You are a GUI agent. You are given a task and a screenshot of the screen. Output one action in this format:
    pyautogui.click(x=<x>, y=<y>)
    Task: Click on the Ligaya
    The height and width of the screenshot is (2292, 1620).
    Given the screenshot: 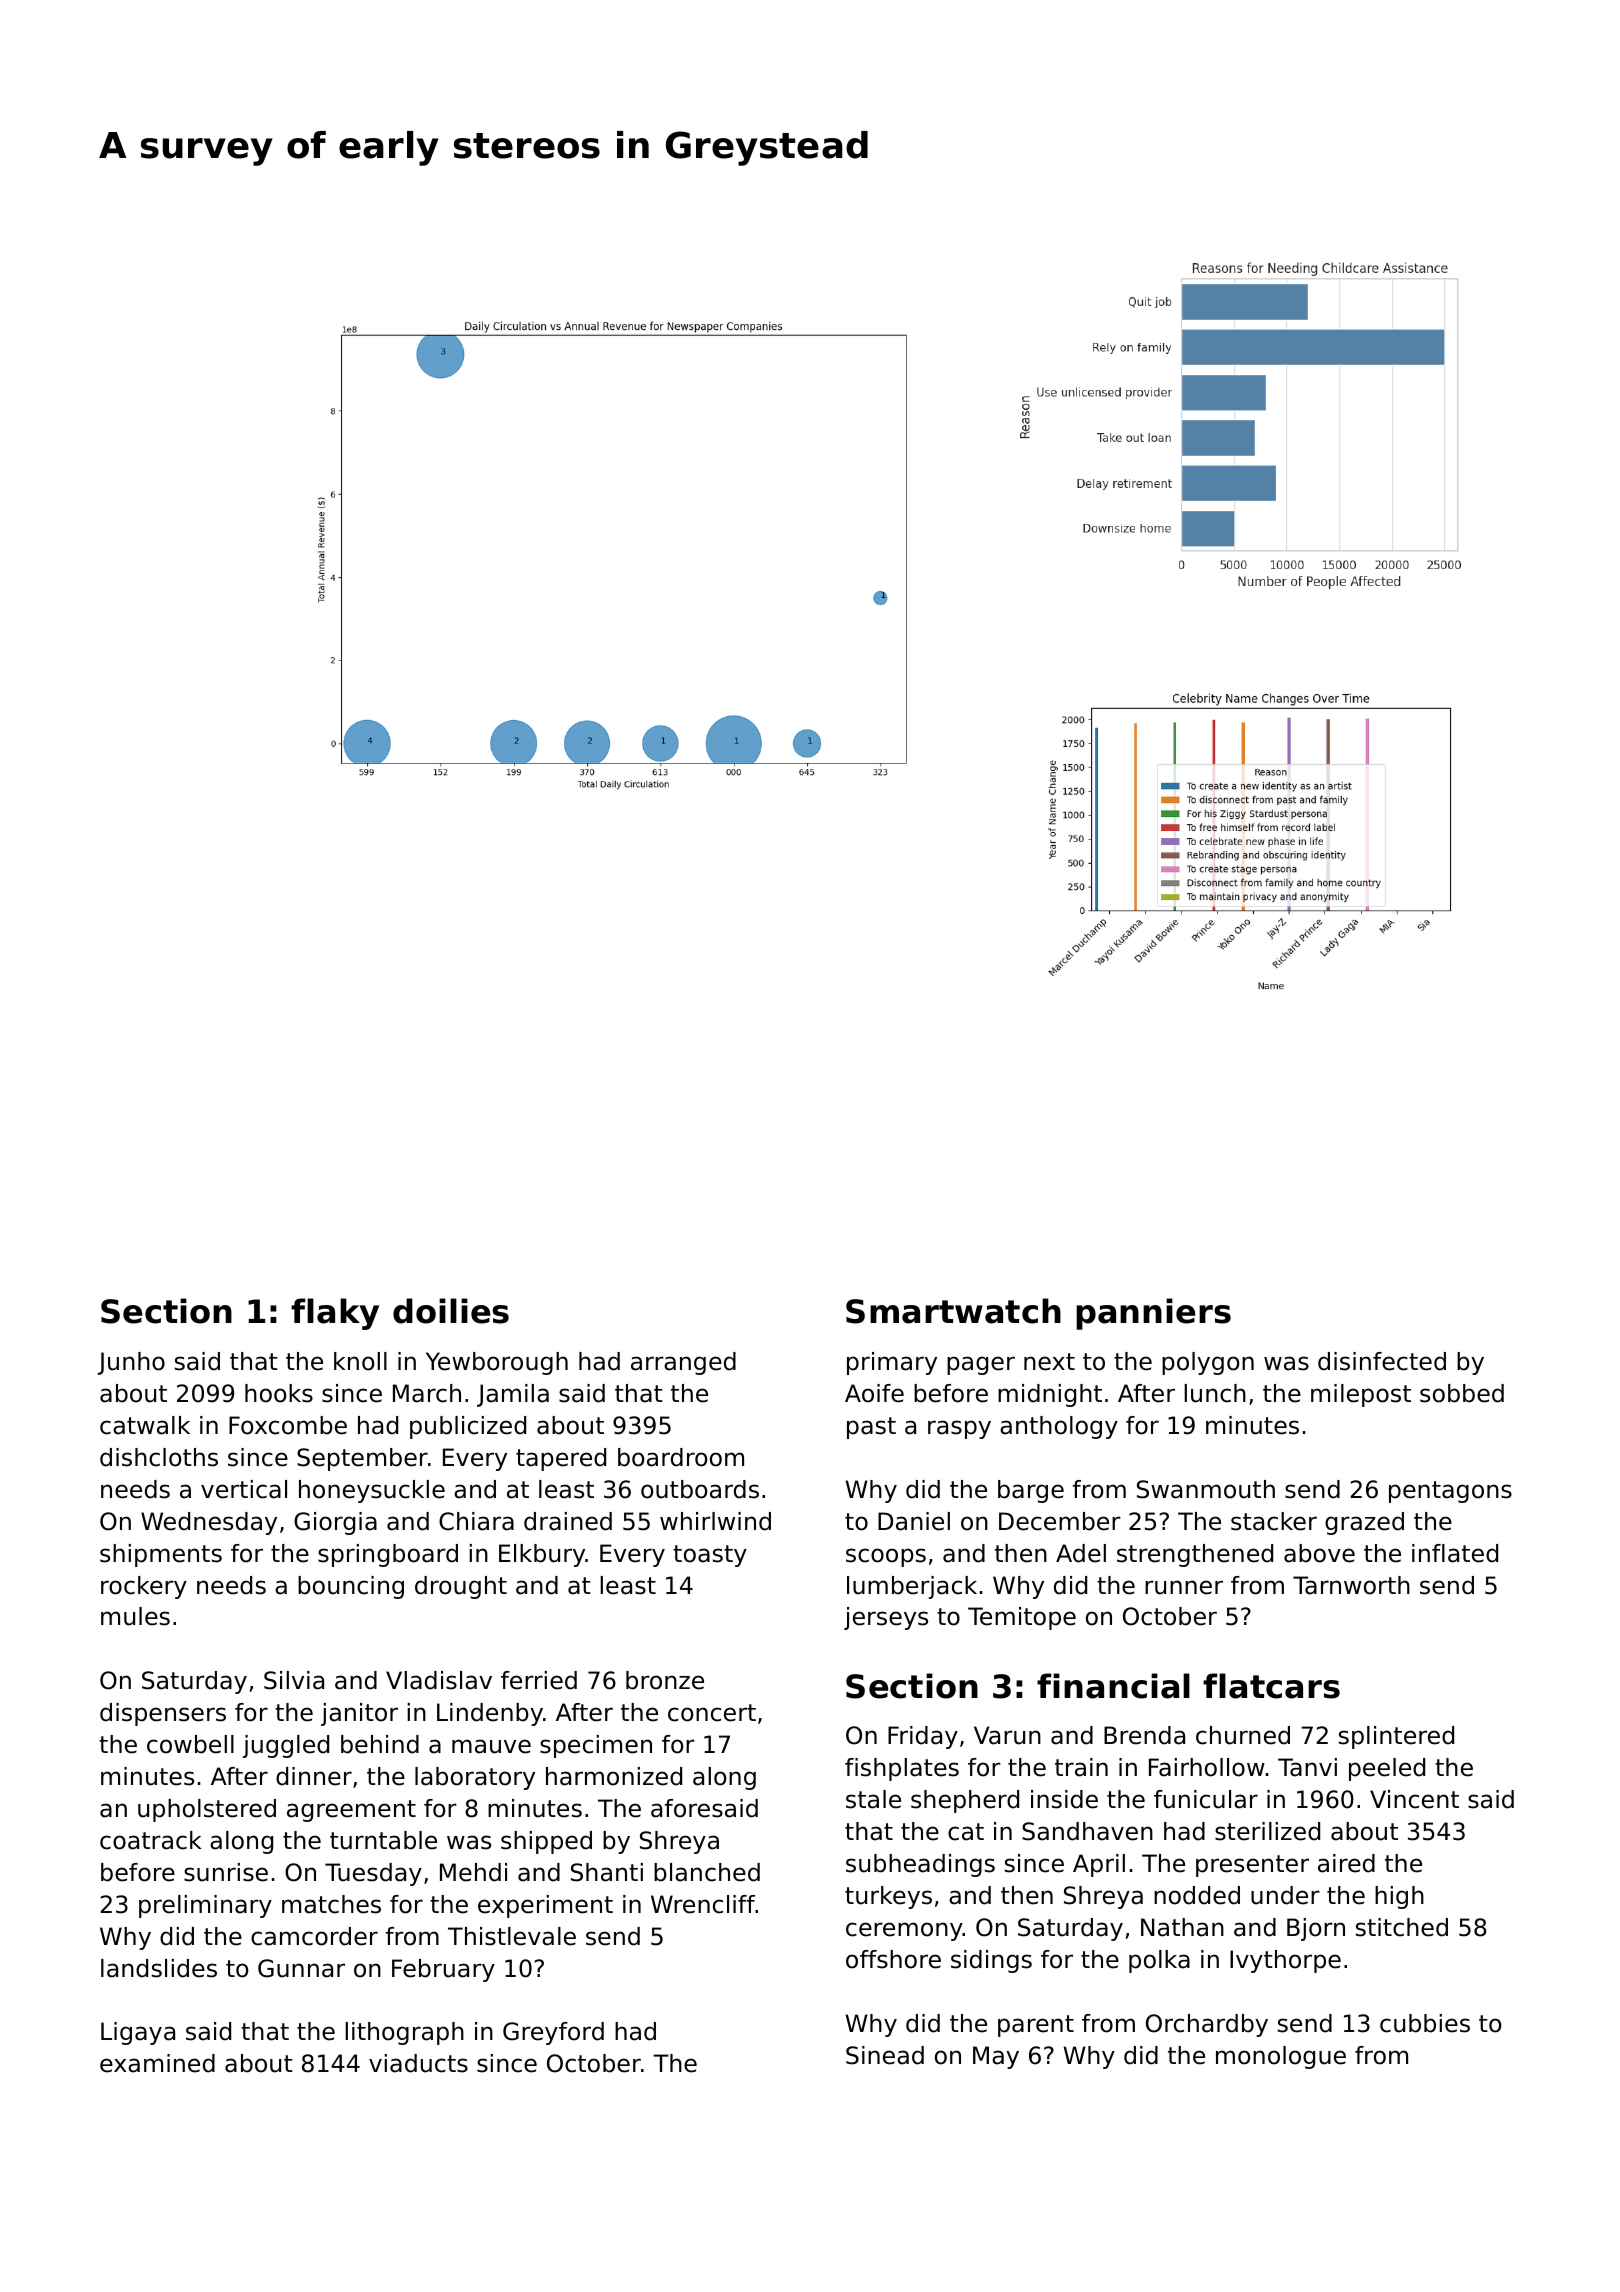 What is the action you would take?
    pyautogui.click(x=138, y=2033)
